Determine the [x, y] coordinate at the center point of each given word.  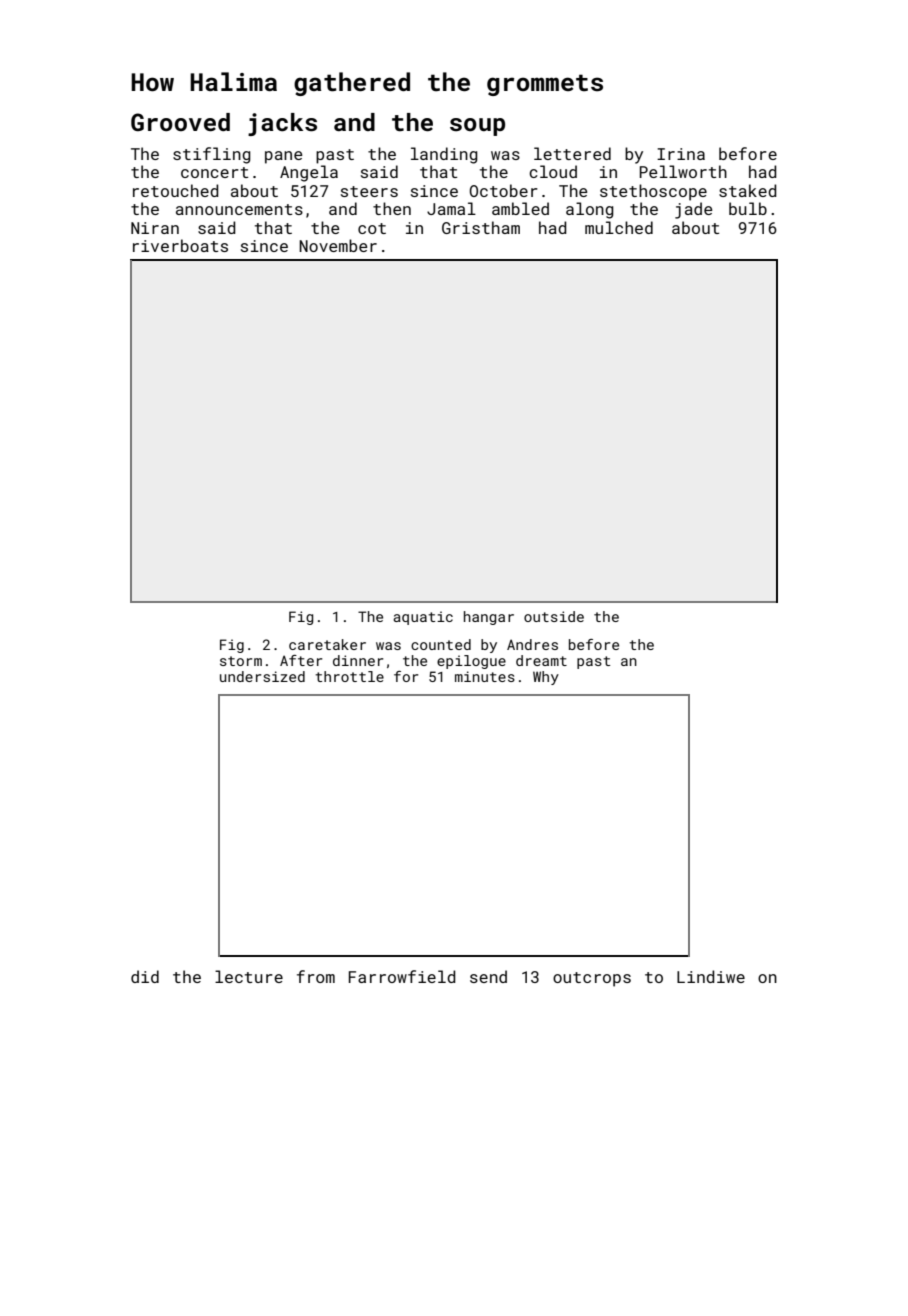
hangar [489, 618]
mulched [619, 227]
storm [241, 661]
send [488, 976]
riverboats [180, 245]
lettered [572, 153]
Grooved [180, 122]
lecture [249, 976]
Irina [681, 154]
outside [554, 616]
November [338, 245]
